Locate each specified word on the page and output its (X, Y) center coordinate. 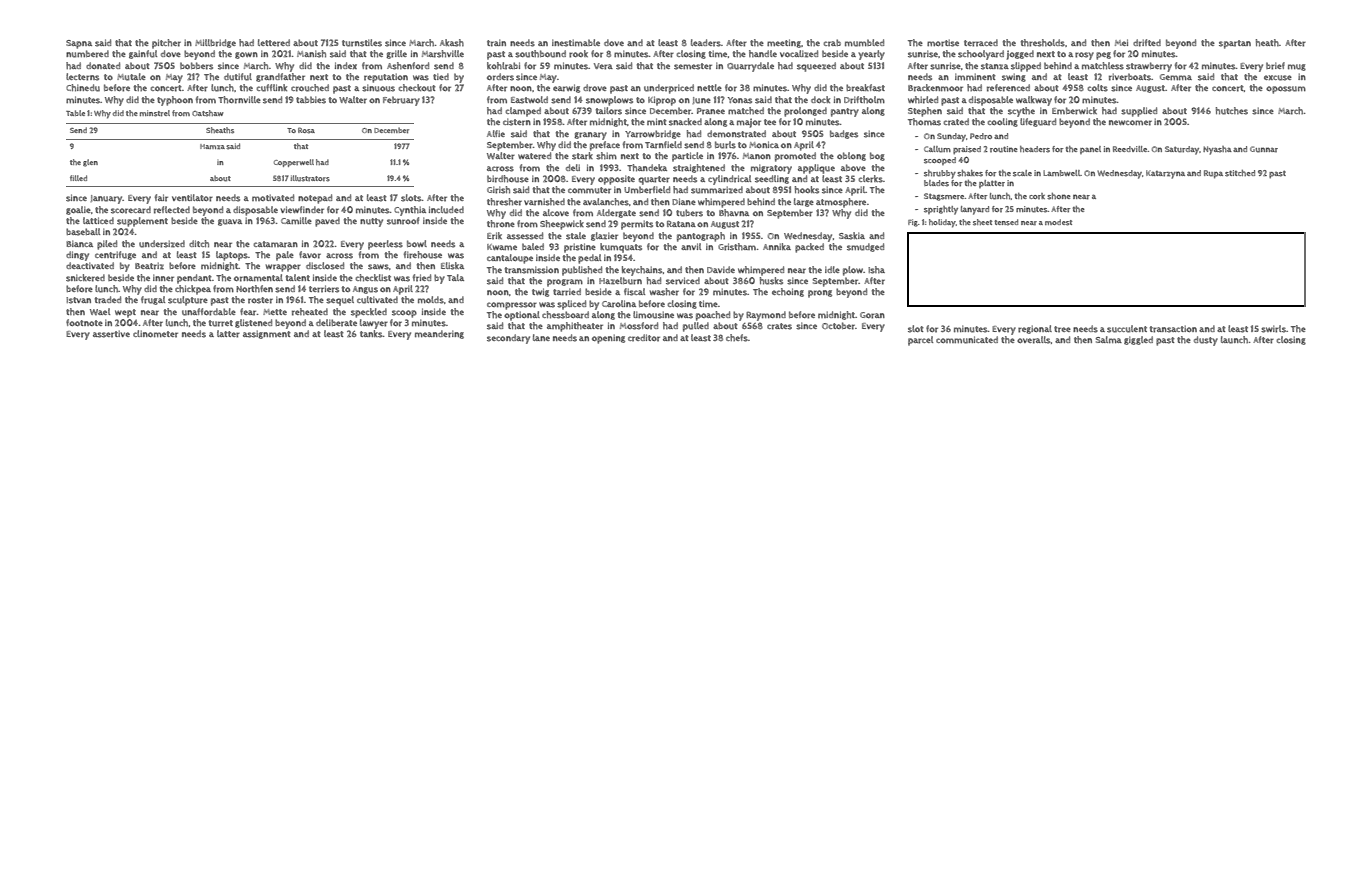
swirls (1273, 329)
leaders (706, 43)
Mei (1121, 42)
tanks (371, 334)
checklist (373, 278)
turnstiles (362, 43)
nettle (709, 87)
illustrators (310, 178)
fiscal (634, 292)
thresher (504, 202)
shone (1059, 196)
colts (1098, 88)
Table (75, 113)
